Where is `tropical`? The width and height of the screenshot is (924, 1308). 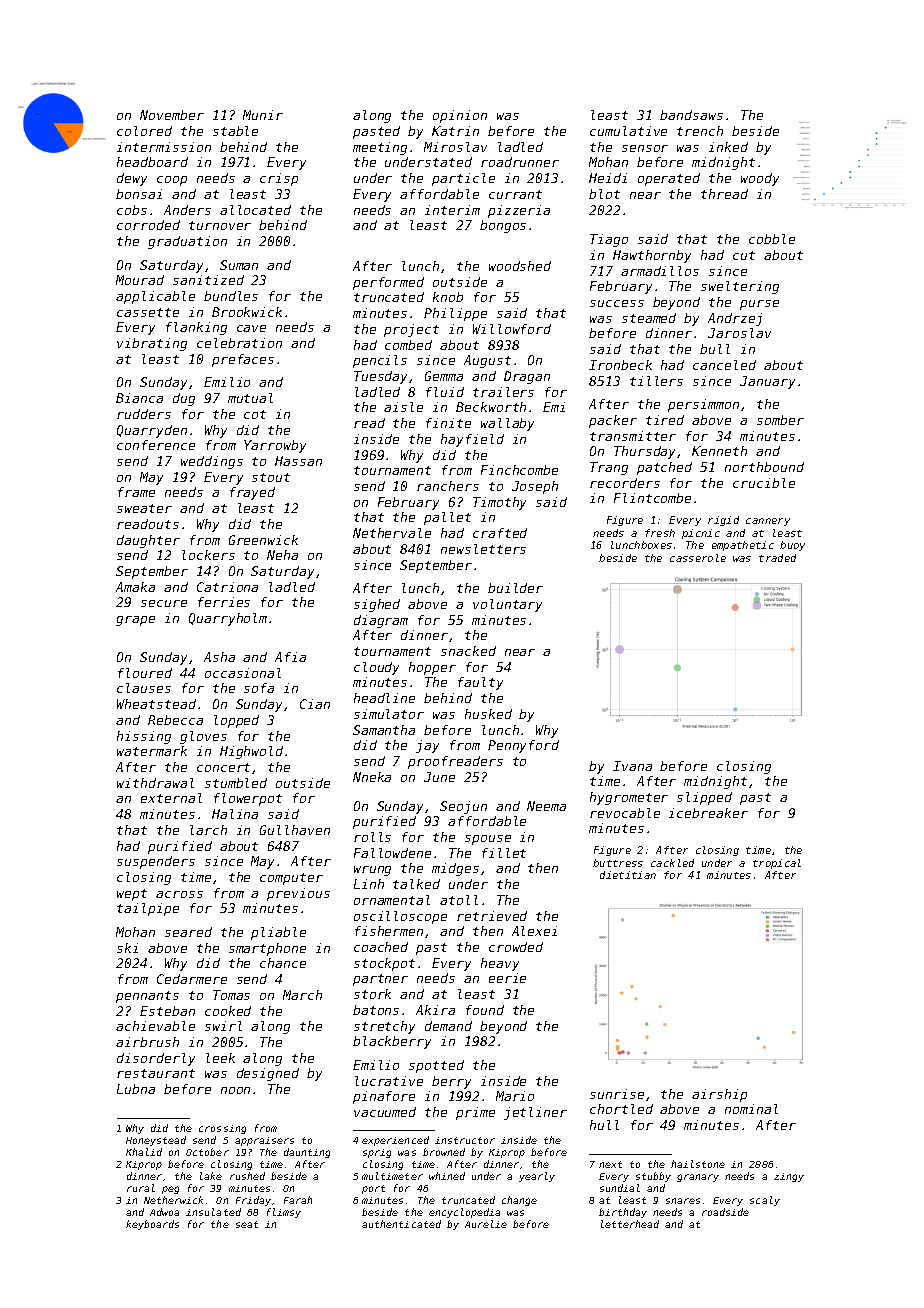
tropical is located at coordinates (777, 864).
